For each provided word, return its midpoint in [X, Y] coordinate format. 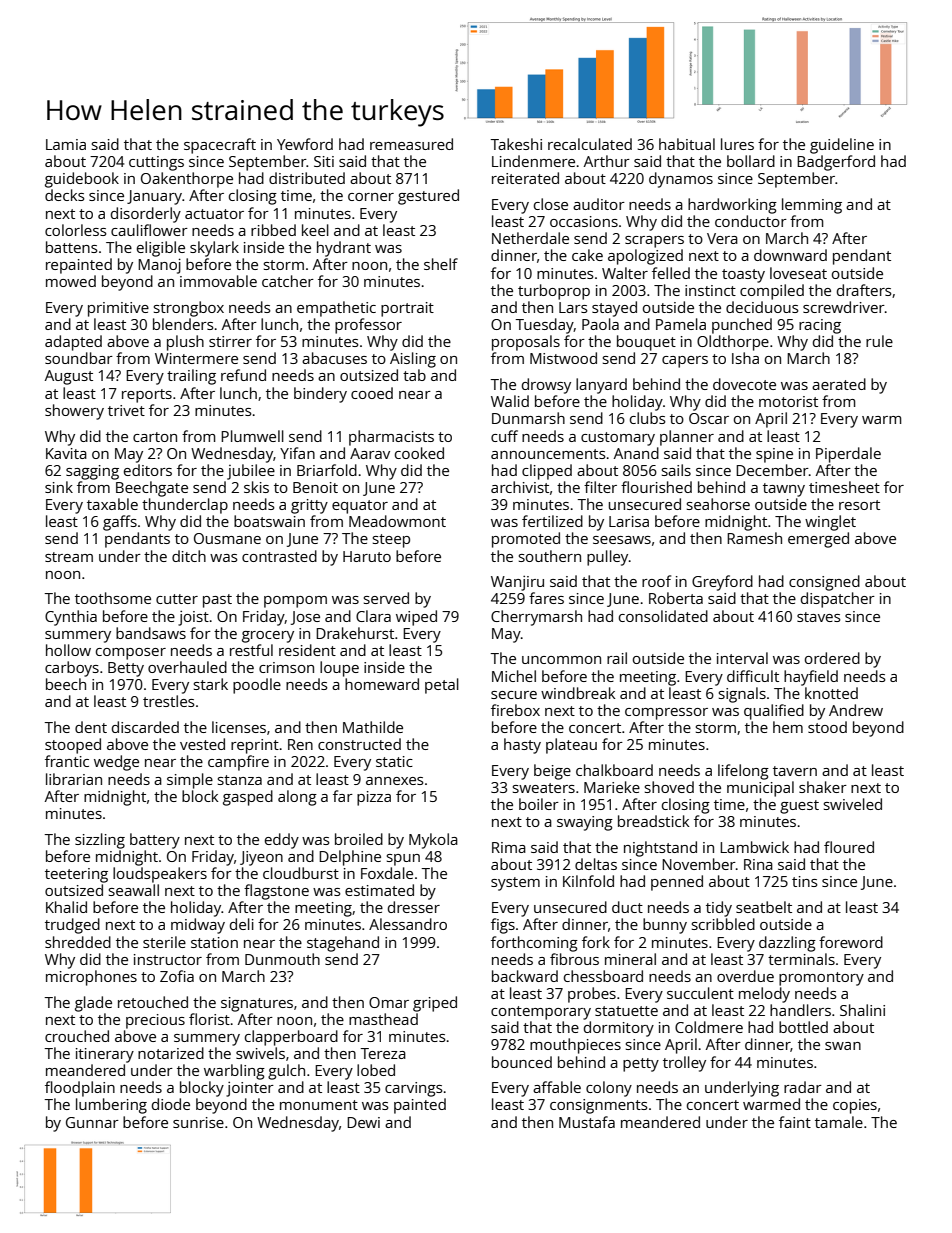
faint [795, 1122]
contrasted [279, 556]
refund [243, 375]
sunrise [198, 1122]
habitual [687, 144]
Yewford [305, 144]
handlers [800, 1010]
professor [368, 326]
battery [155, 841]
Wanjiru [517, 583]
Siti [324, 161]
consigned [824, 583]
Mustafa [587, 1122]
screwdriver [844, 307]
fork [596, 942]
